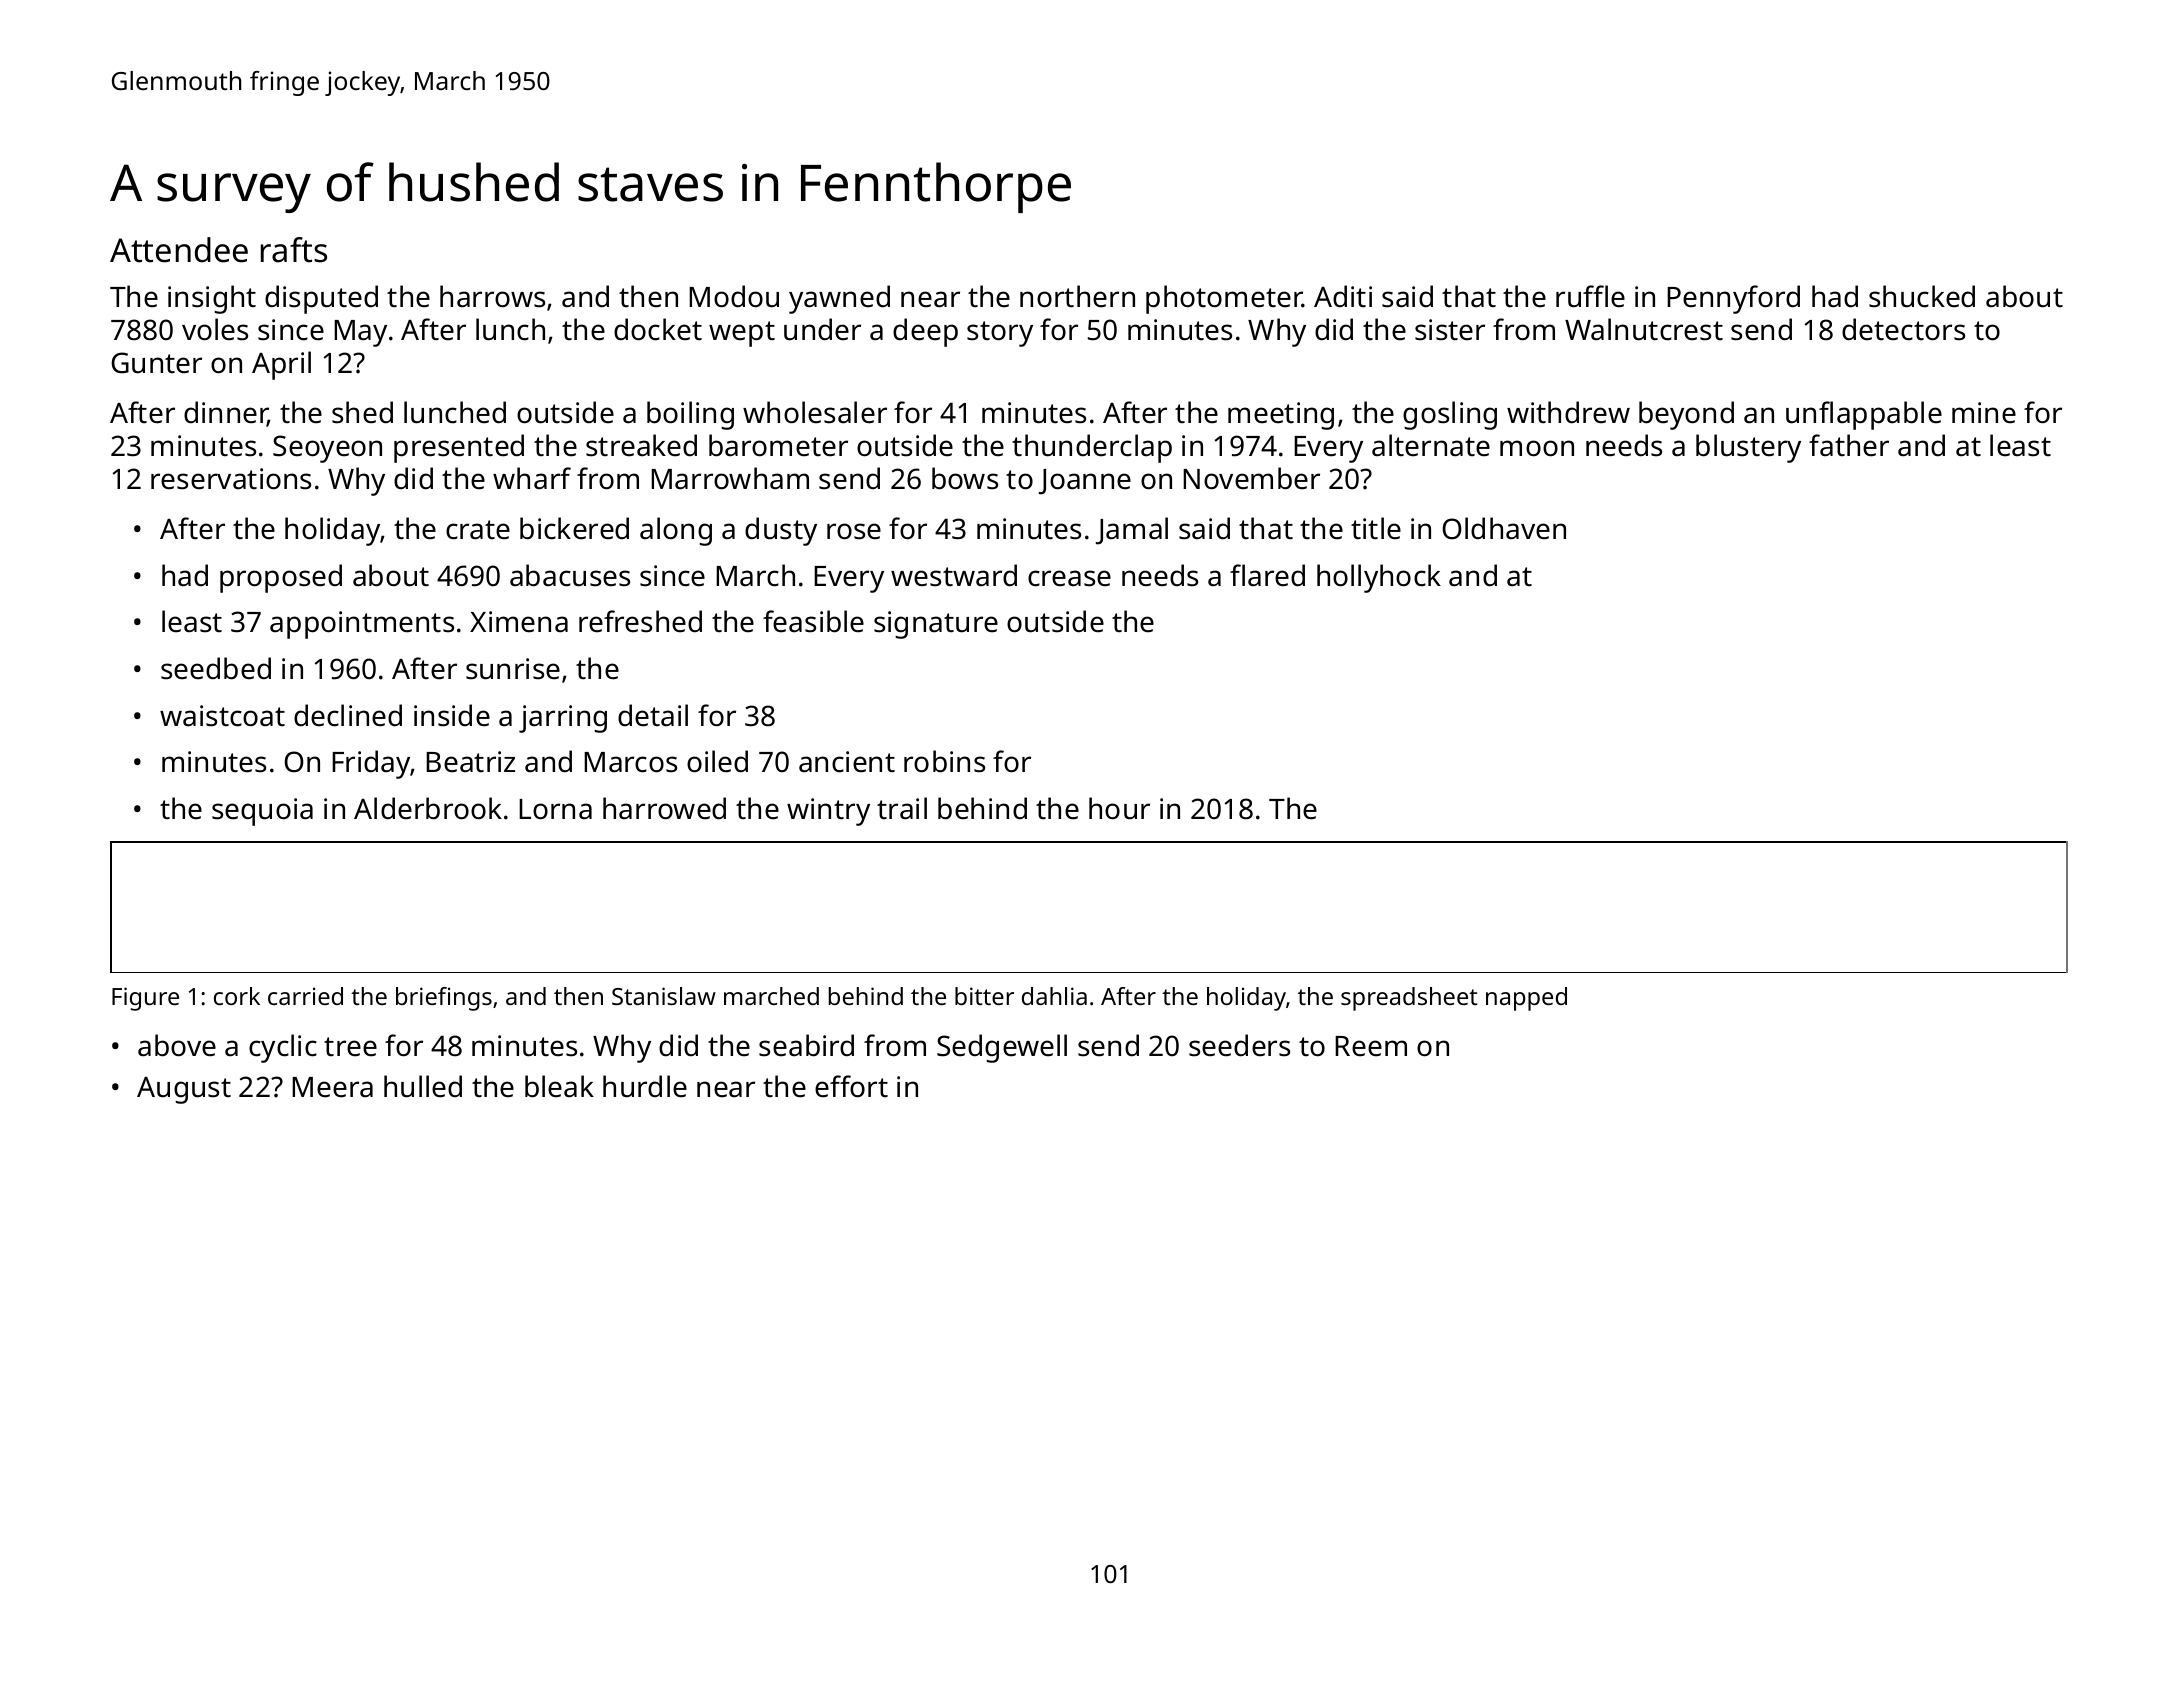 Image resolution: width=2178 pixels, height=1683 pixels. Describe the element at coordinates (1343, 296) in the screenshot. I see `Aditi` at that location.
